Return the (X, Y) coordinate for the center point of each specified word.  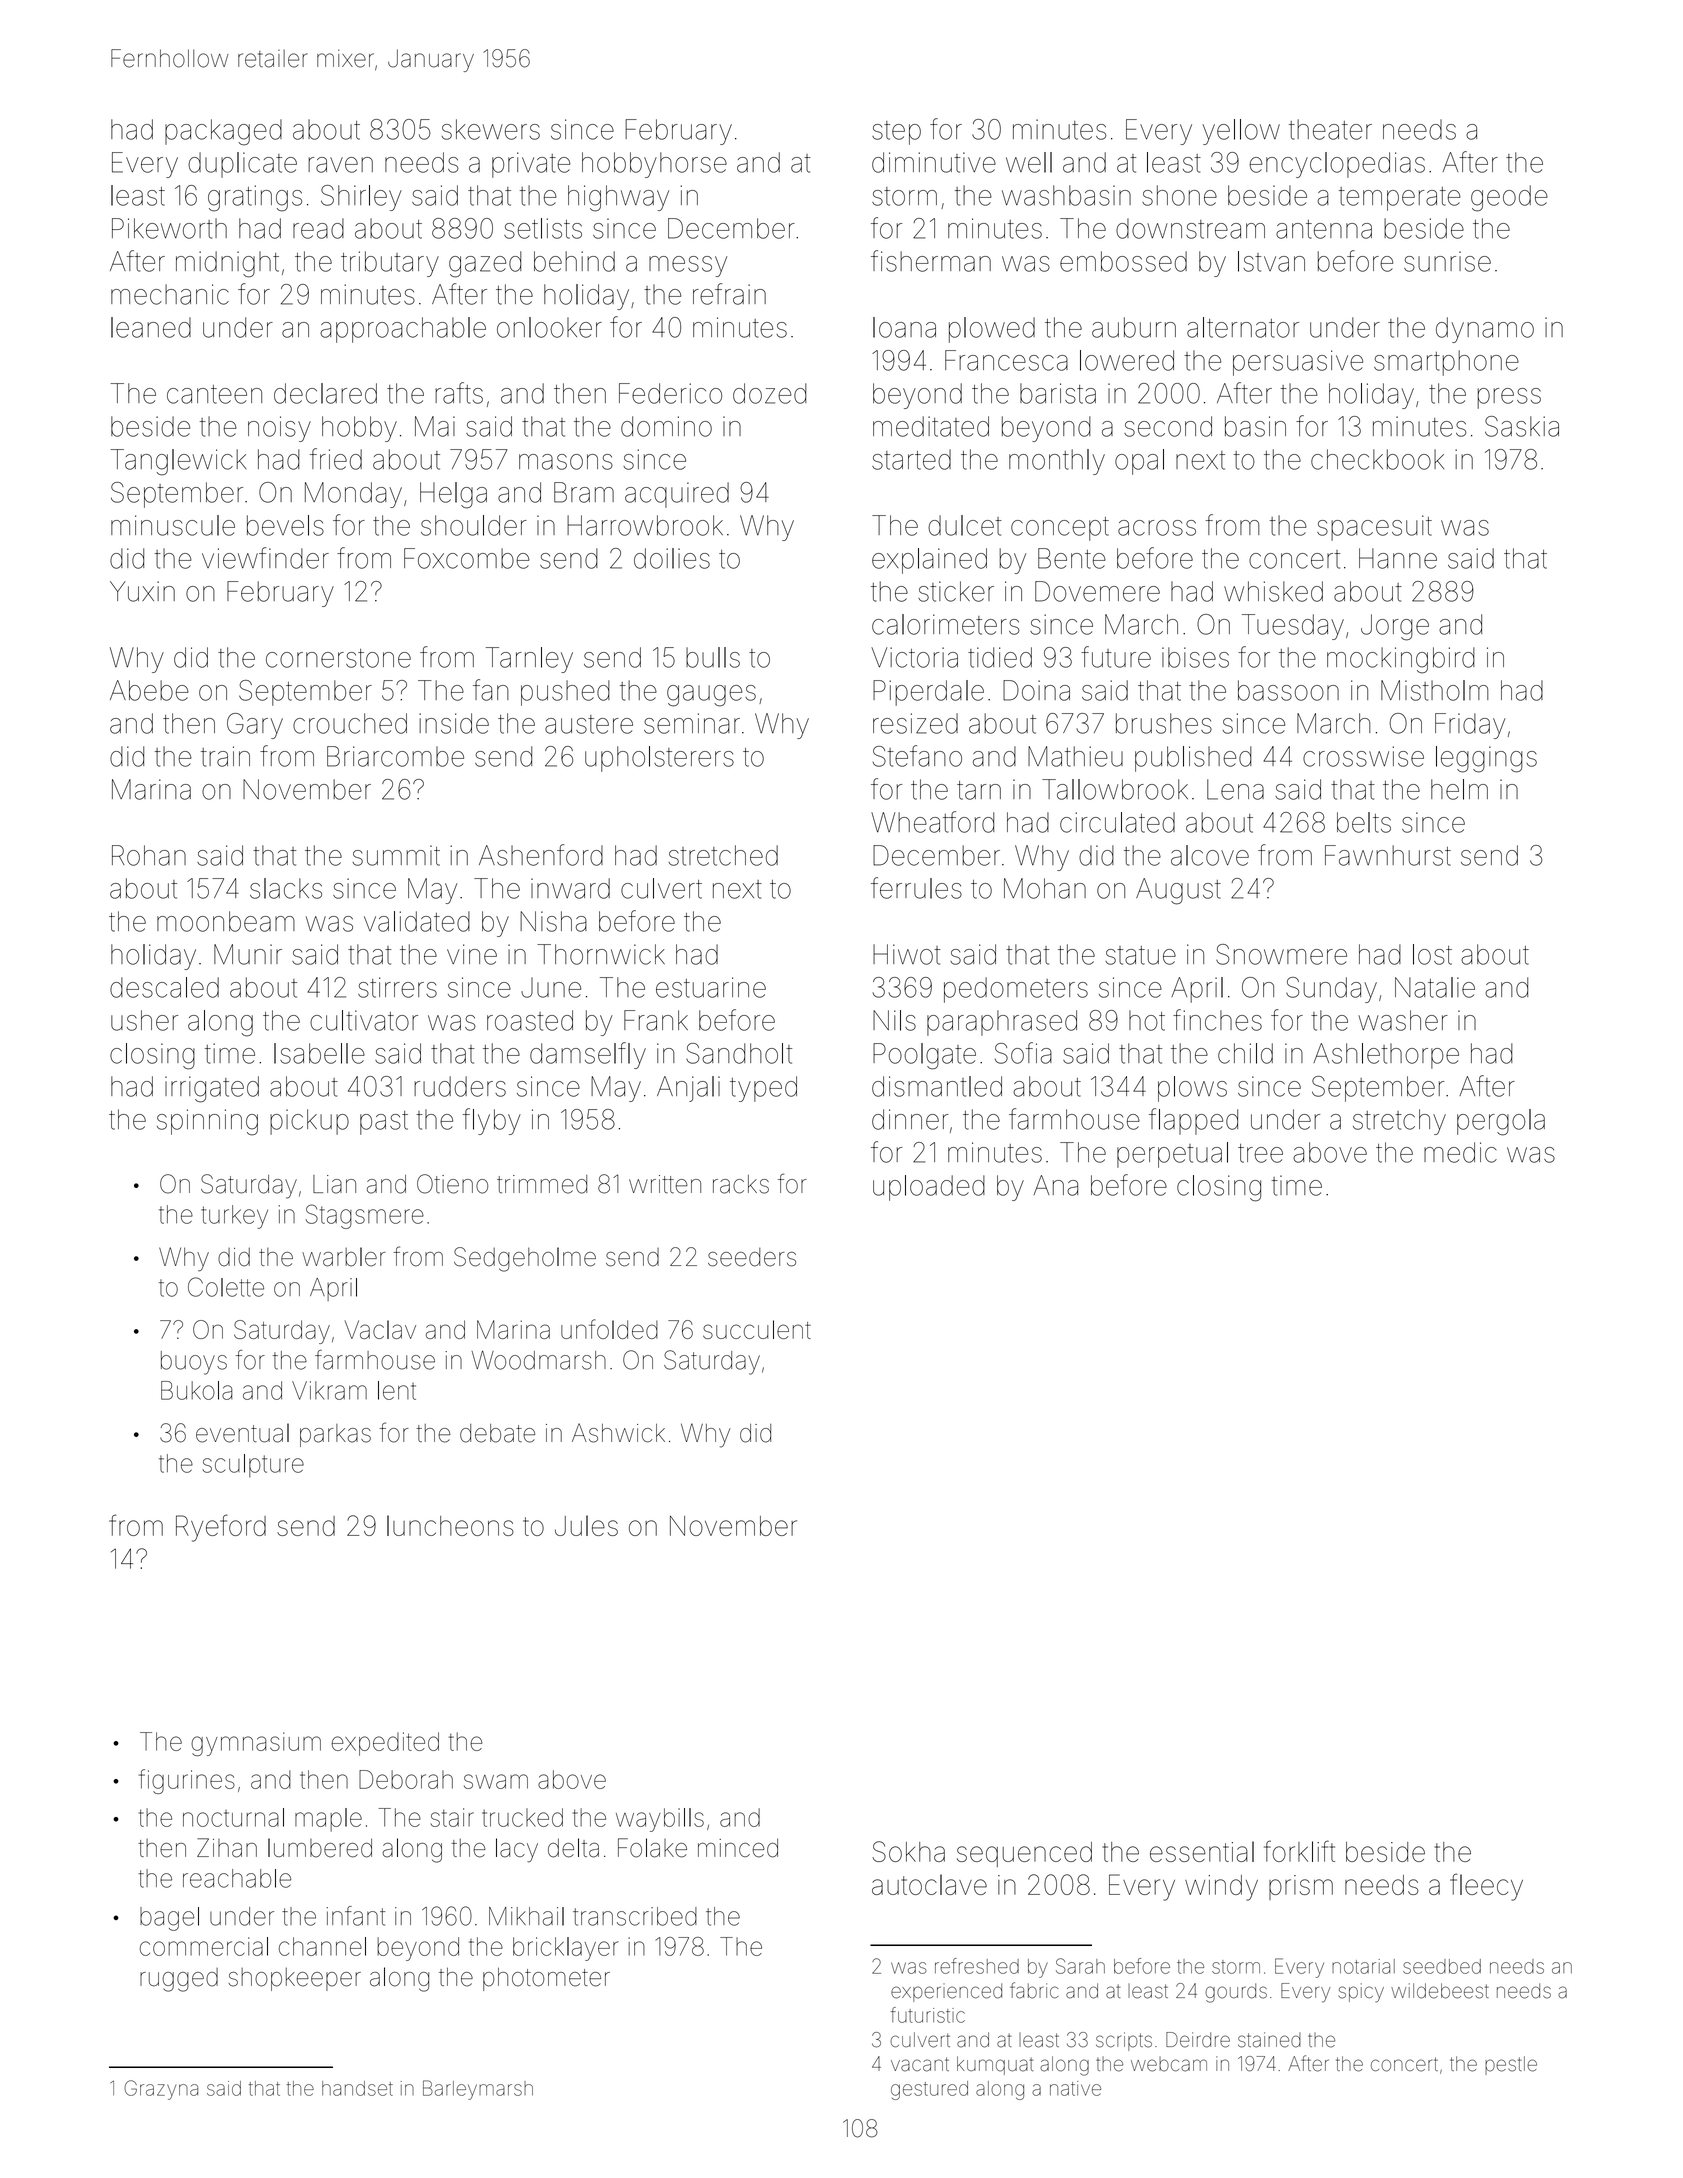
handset (357, 2088)
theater (1330, 129)
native (1075, 2088)
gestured (929, 2090)
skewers (491, 129)
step (896, 133)
